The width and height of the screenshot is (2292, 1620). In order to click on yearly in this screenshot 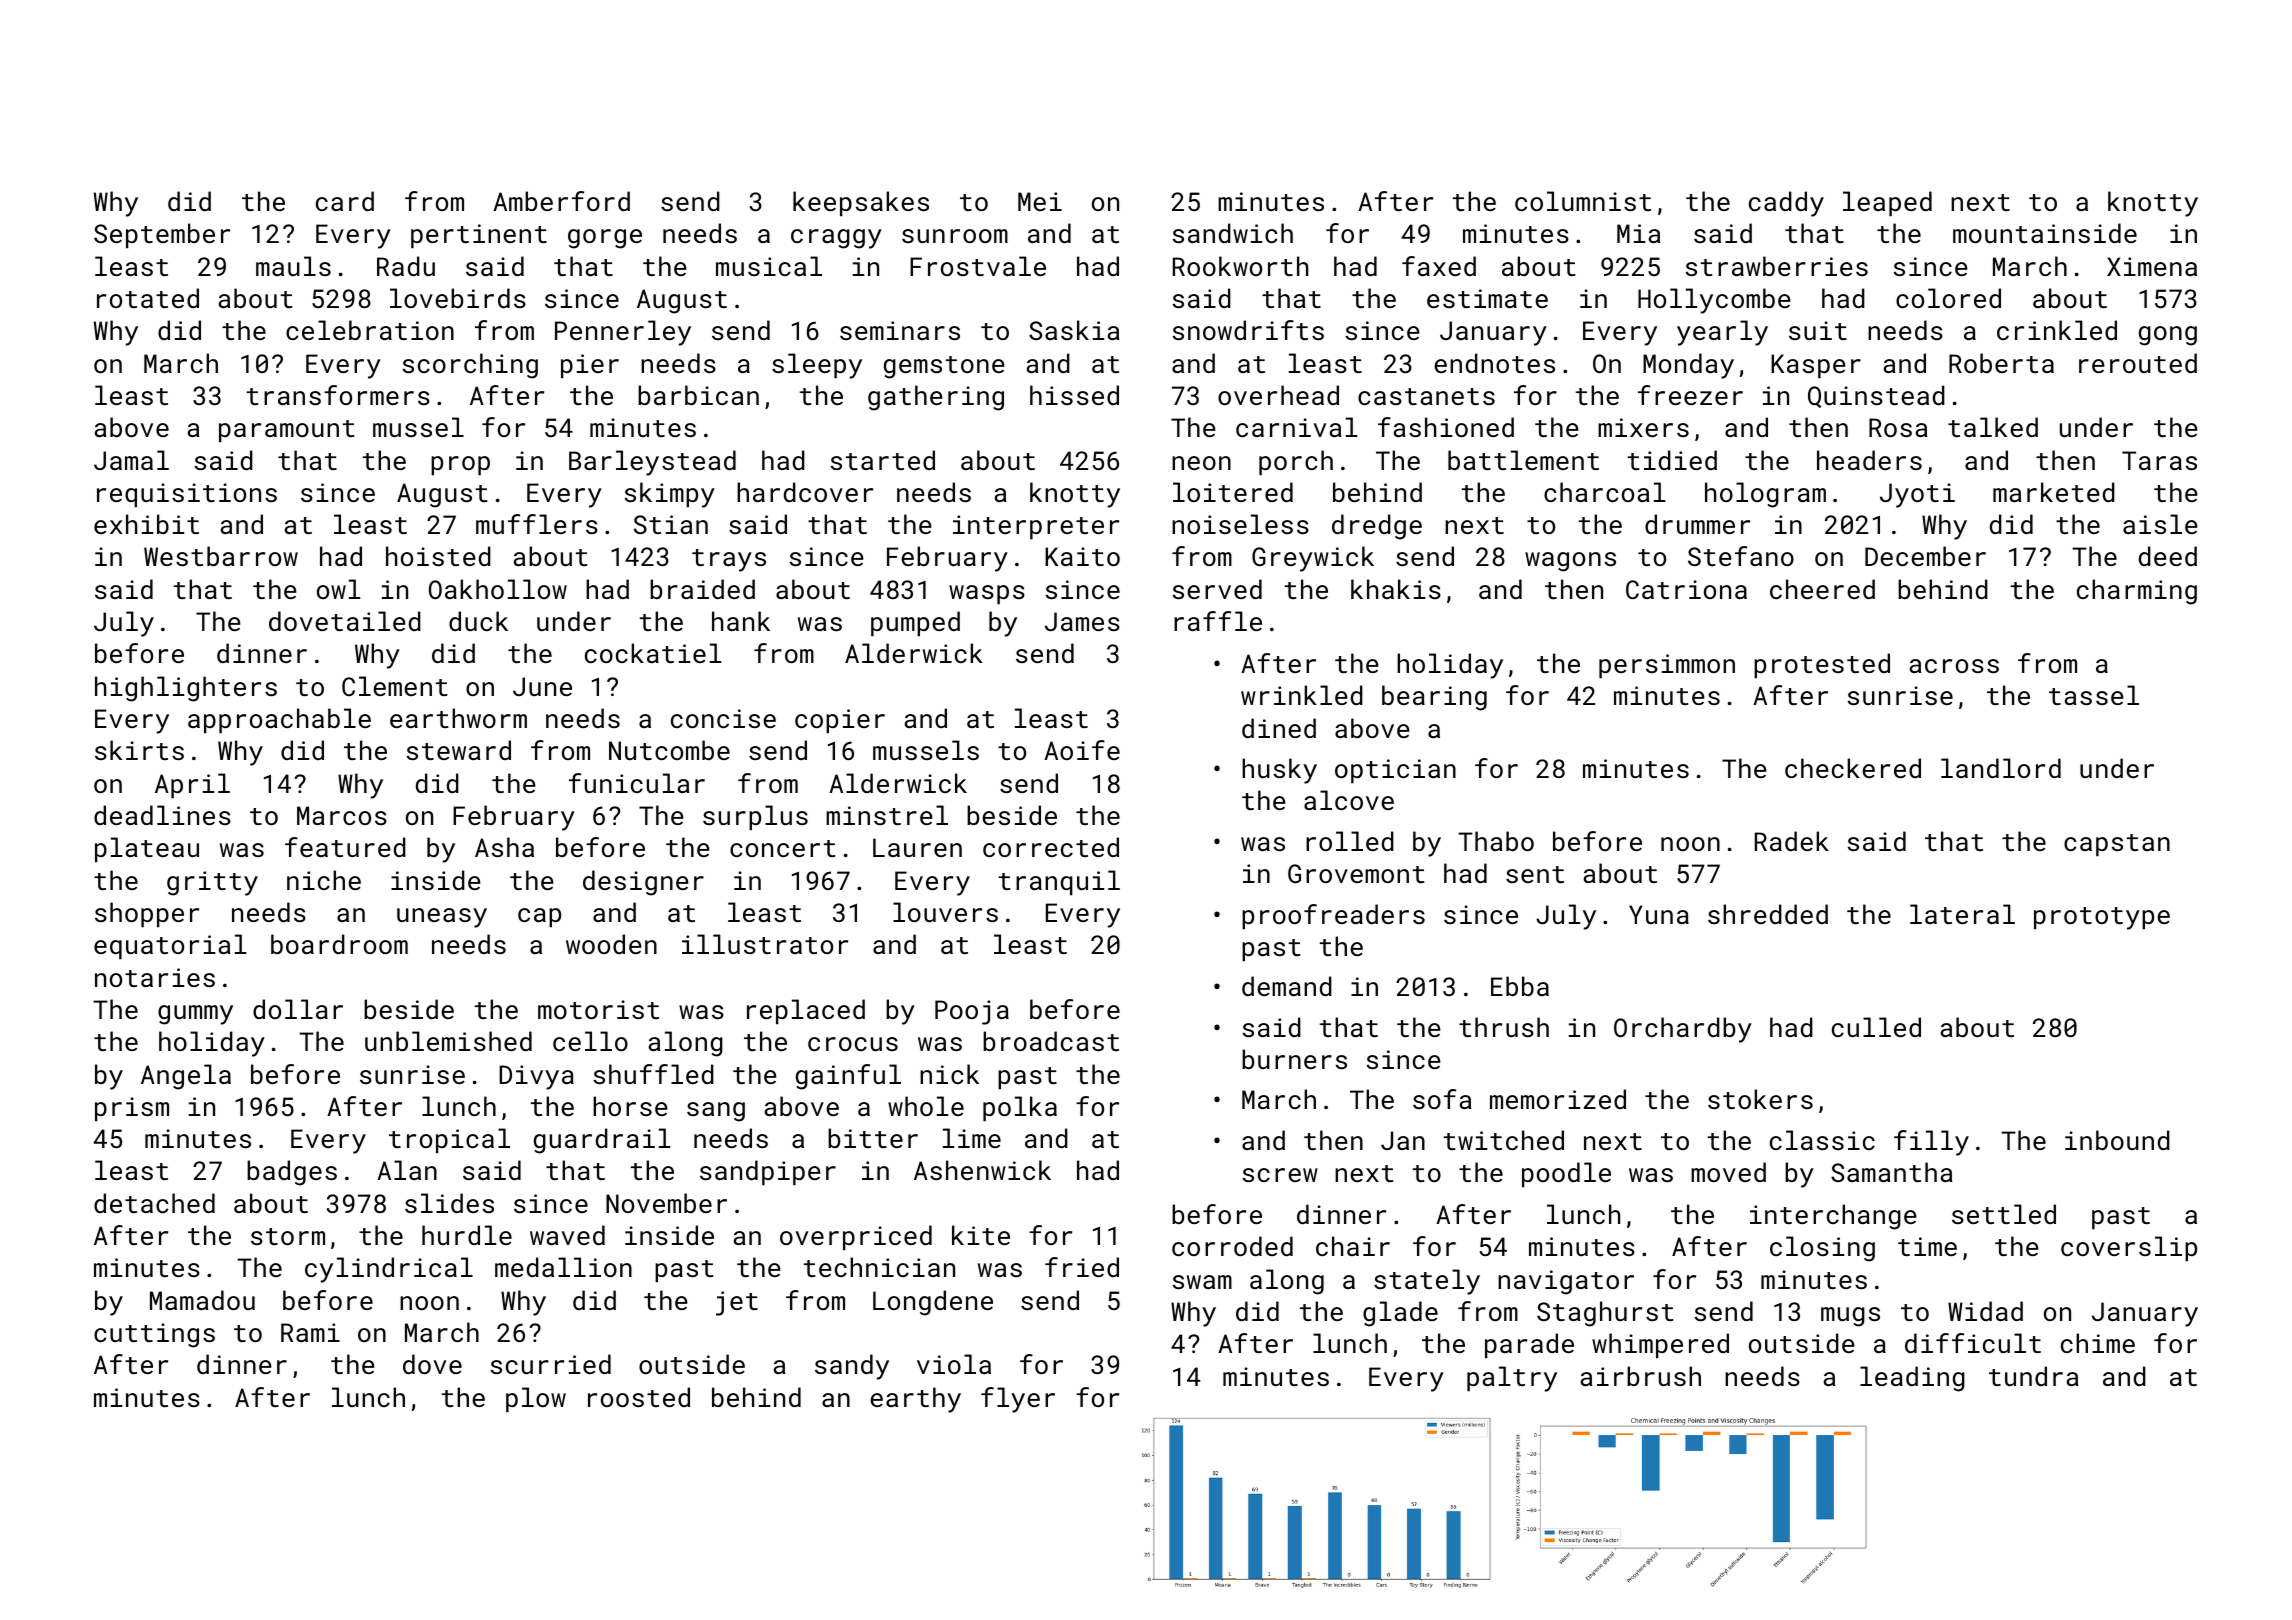, I will do `click(1722, 333)`.
